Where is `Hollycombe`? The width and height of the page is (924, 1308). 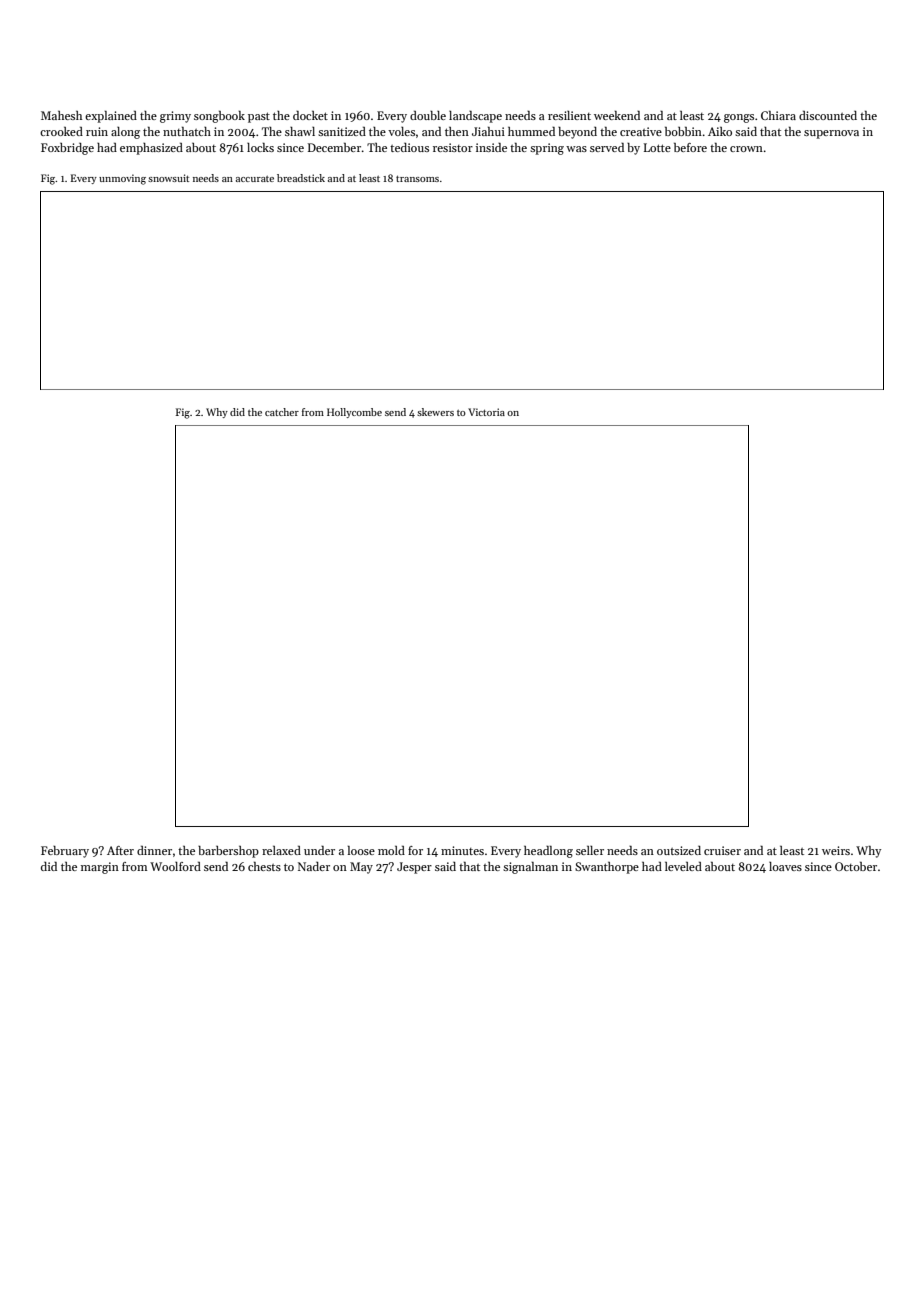 Hollycombe is located at coordinates (354, 413).
